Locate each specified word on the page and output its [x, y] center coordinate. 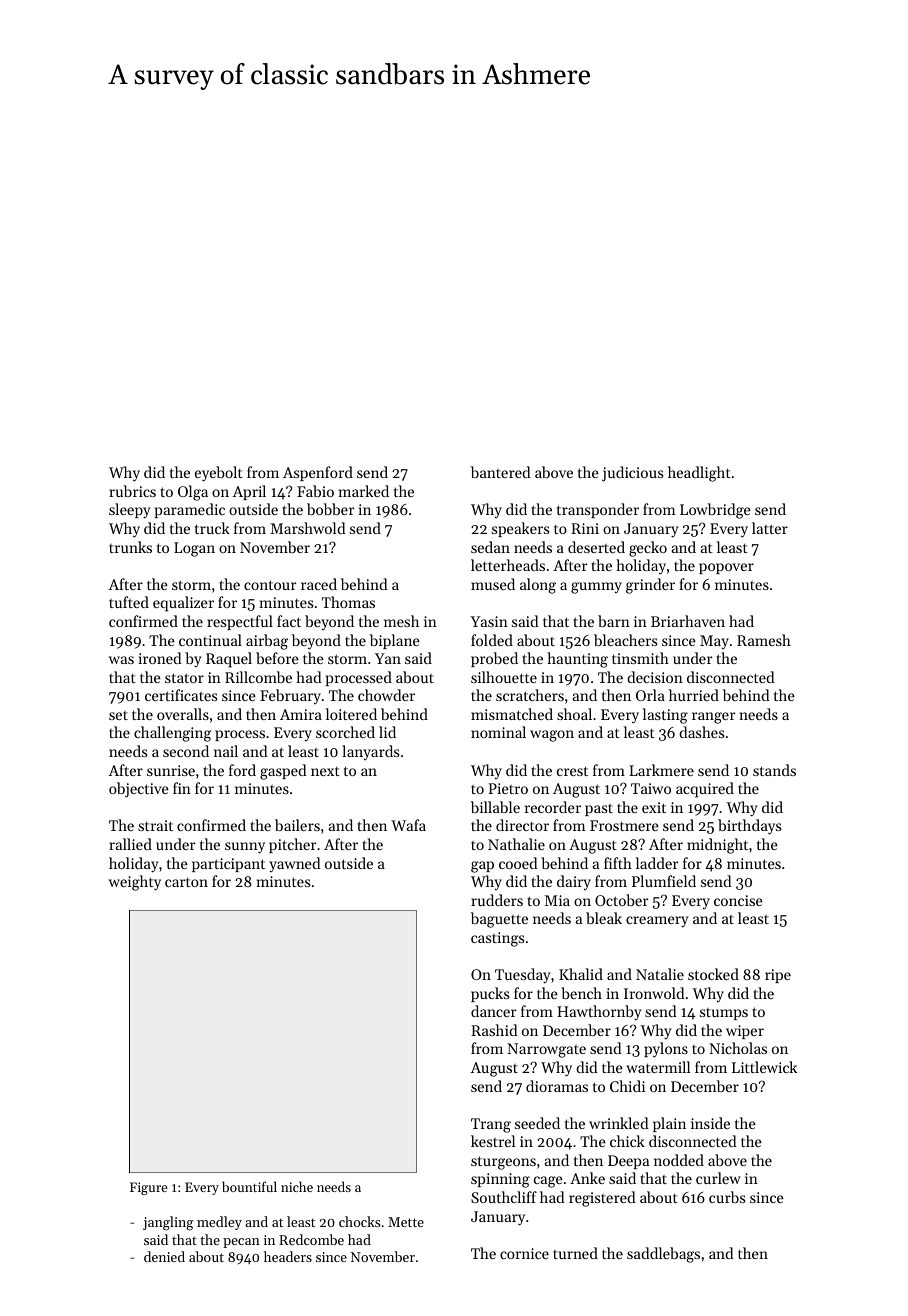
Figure [148, 1188]
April [249, 492]
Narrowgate [546, 1050]
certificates [181, 695]
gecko [648, 549]
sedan [490, 547]
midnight [717, 846]
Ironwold [654, 993]
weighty [135, 883]
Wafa [408, 825]
